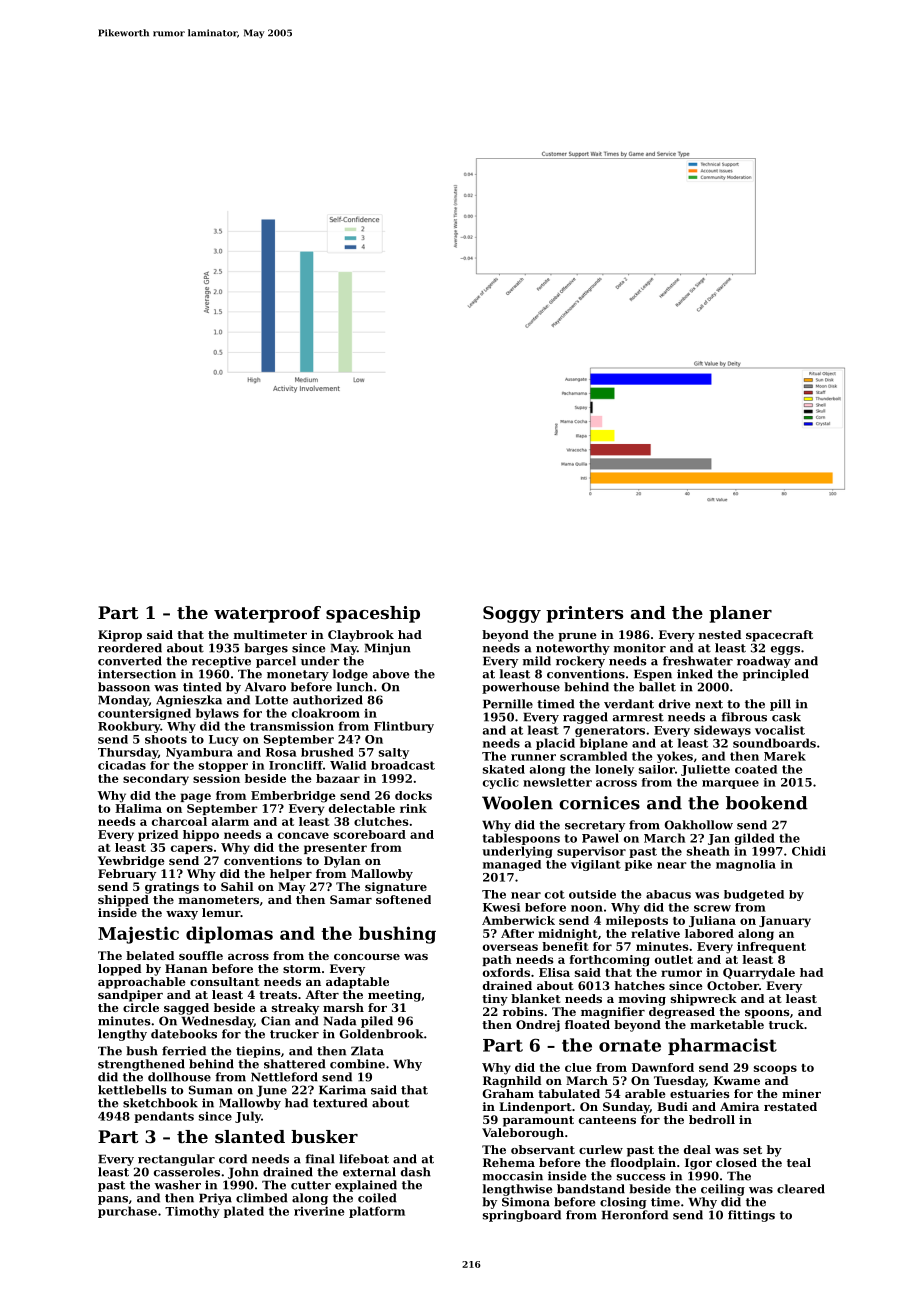 Image resolution: width=924 pixels, height=1308 pixels. I want to click on sheath, so click(708, 851).
